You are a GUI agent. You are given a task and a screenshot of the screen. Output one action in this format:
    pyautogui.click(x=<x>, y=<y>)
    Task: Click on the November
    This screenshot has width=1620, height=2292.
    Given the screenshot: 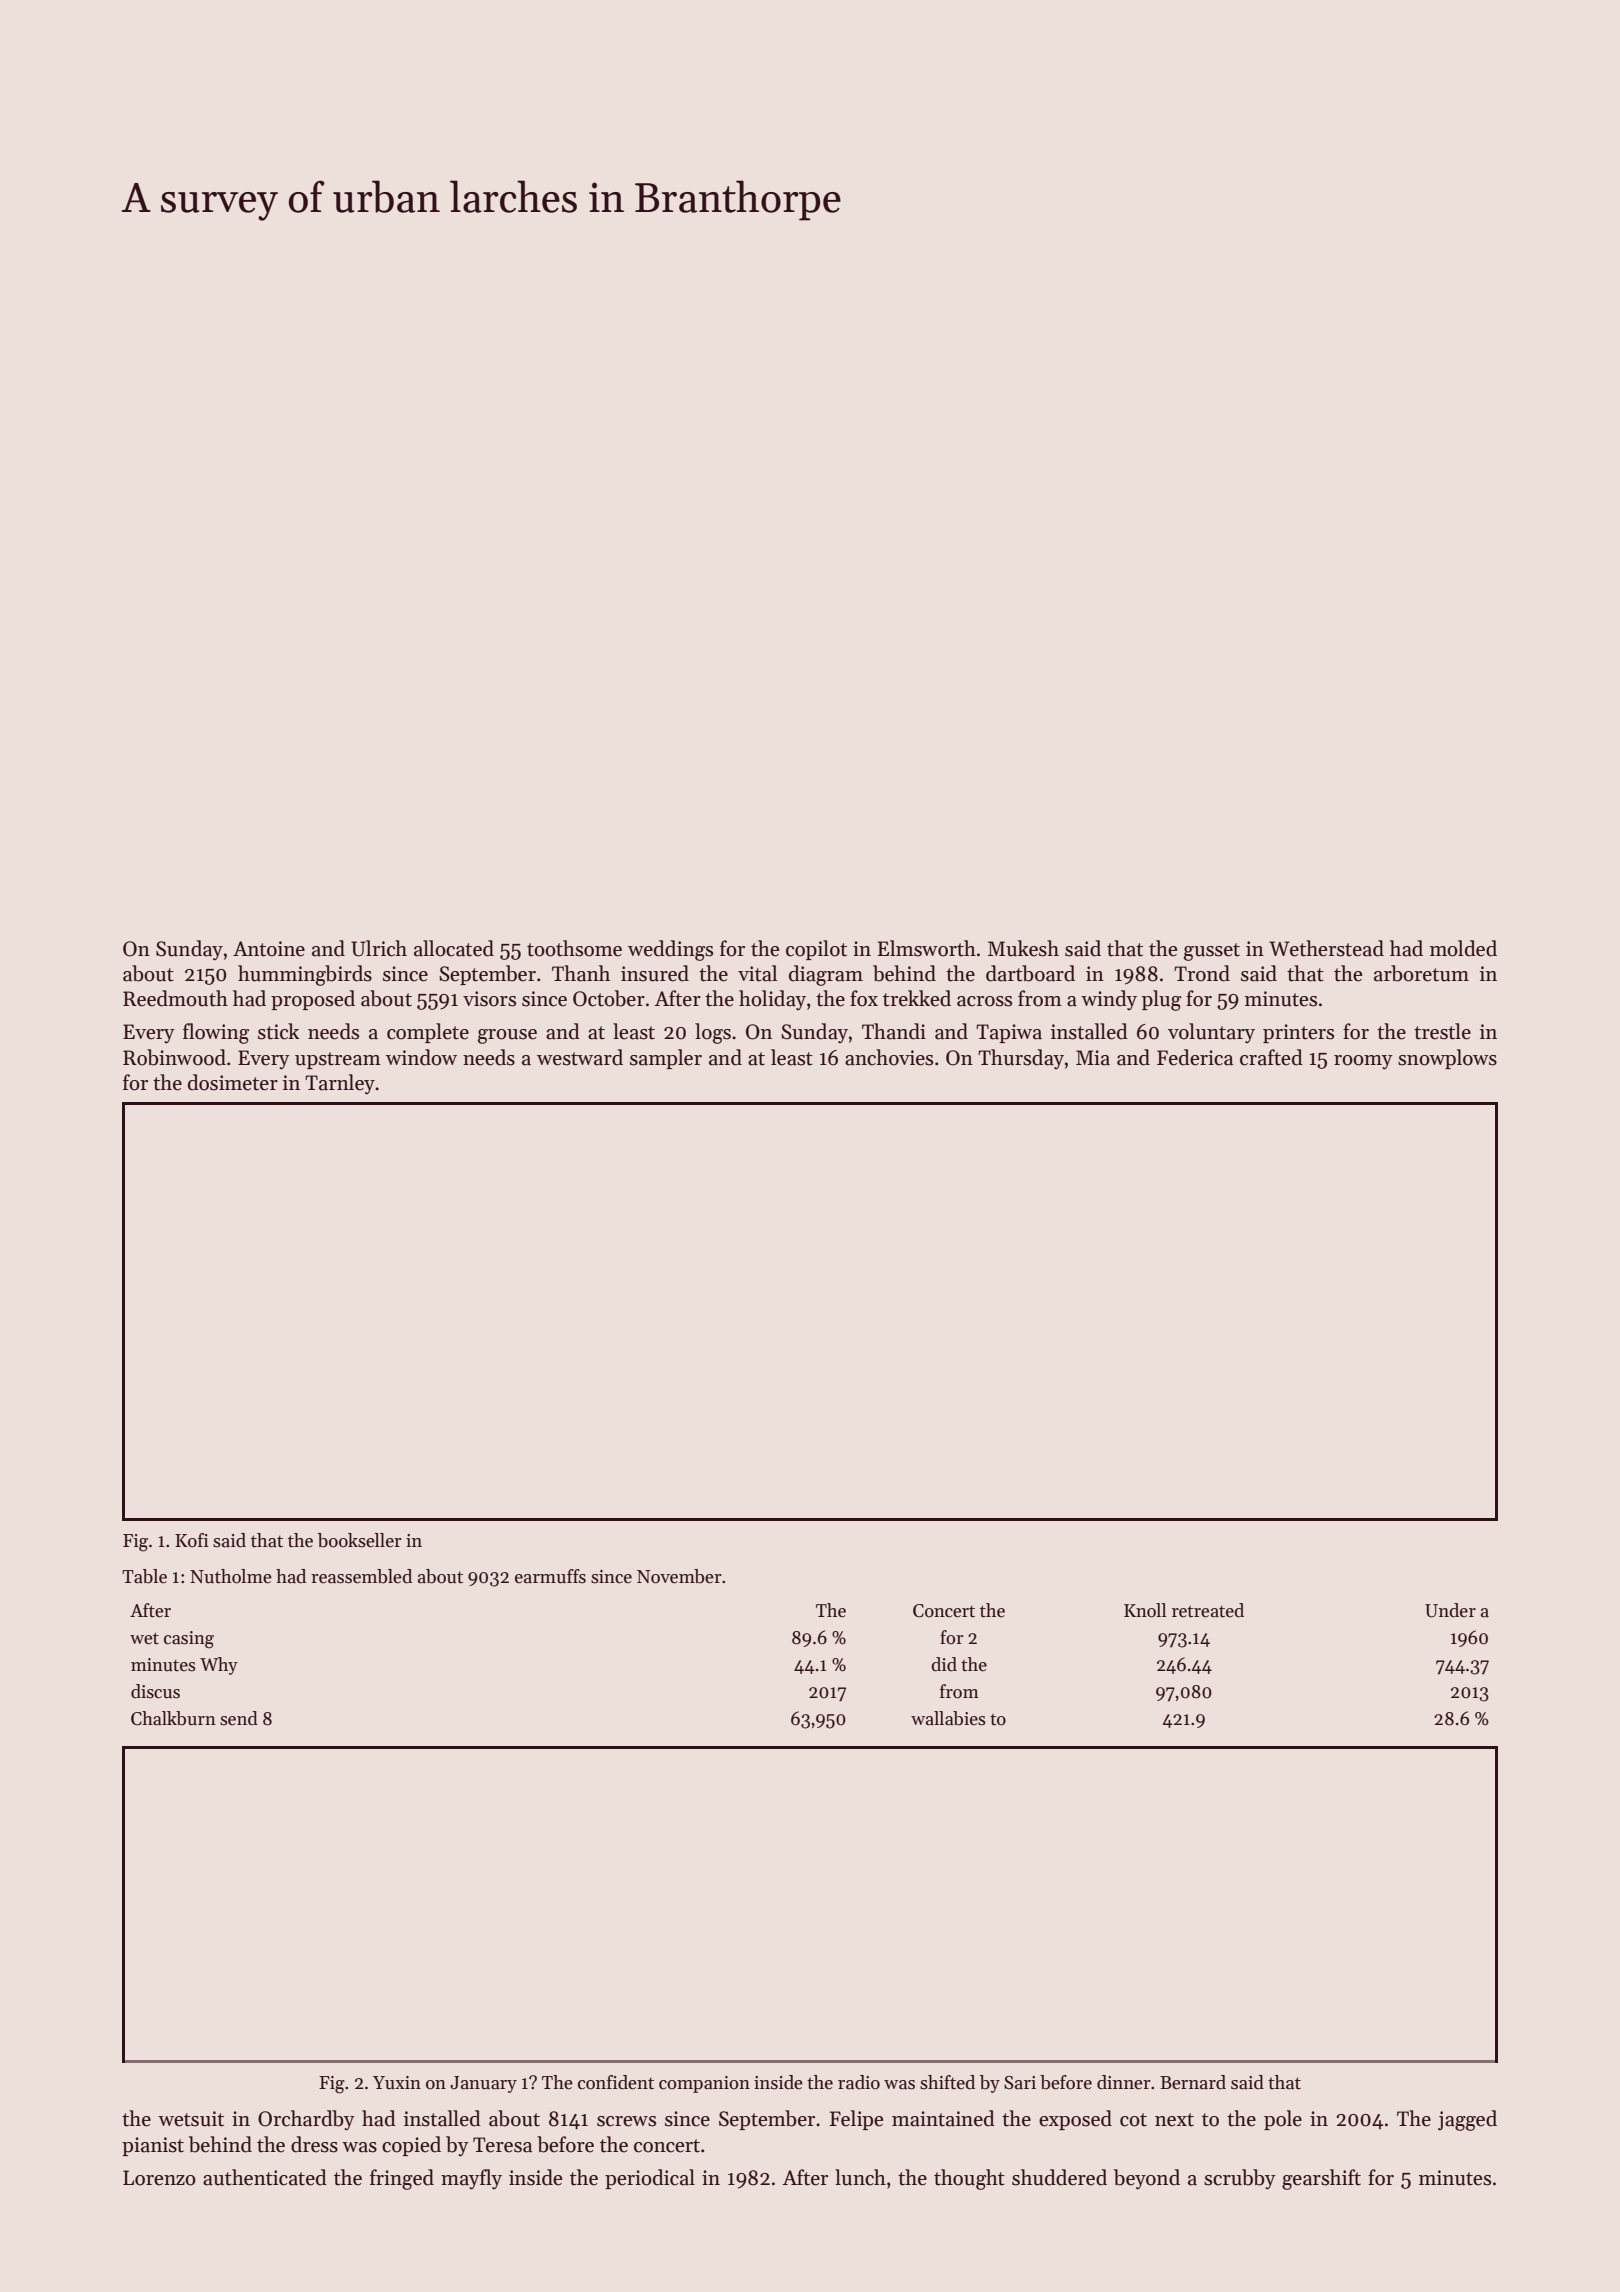 What is the action you would take?
    pyautogui.click(x=679, y=1576)
